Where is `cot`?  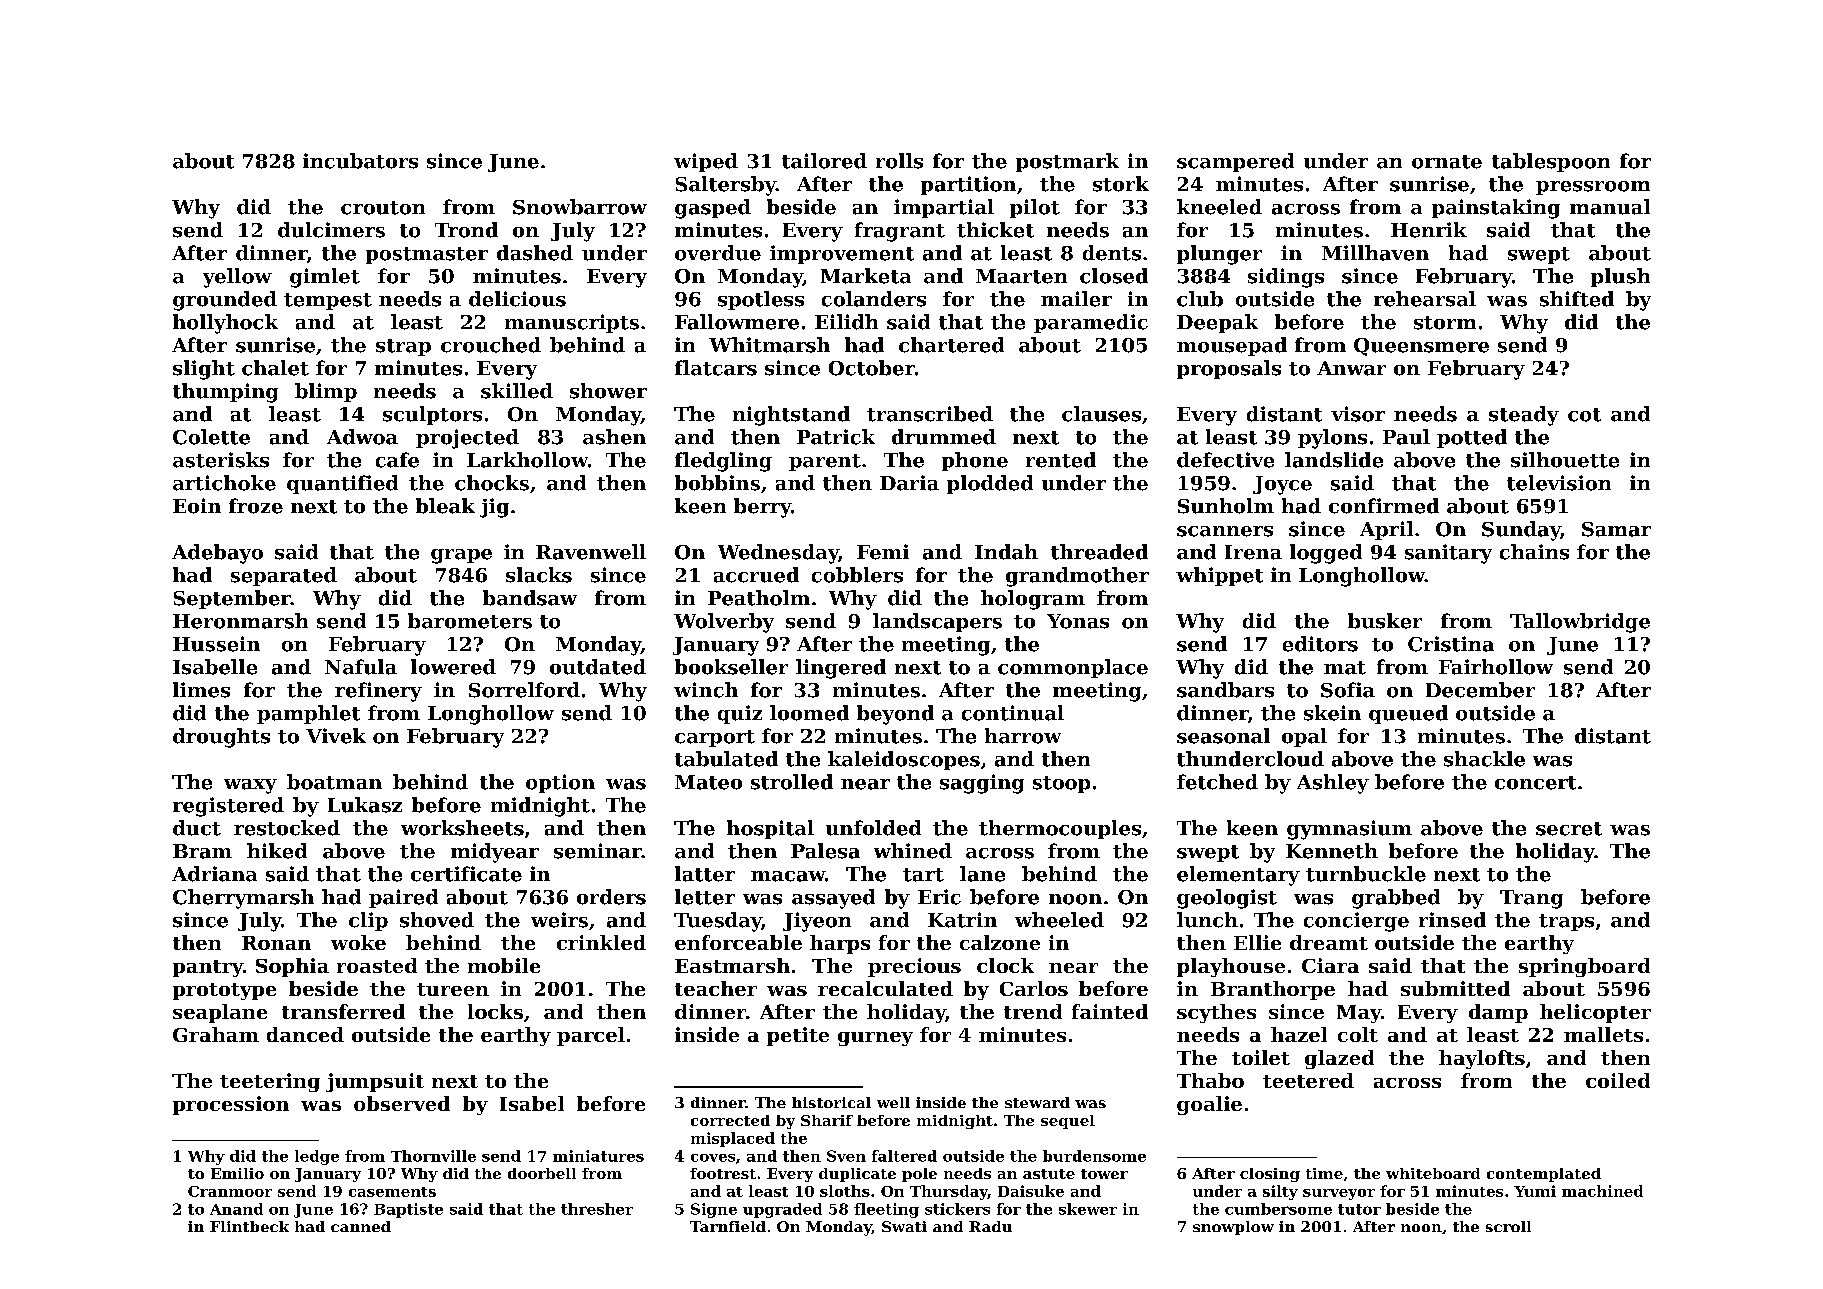
cot is located at coordinates (1584, 415).
